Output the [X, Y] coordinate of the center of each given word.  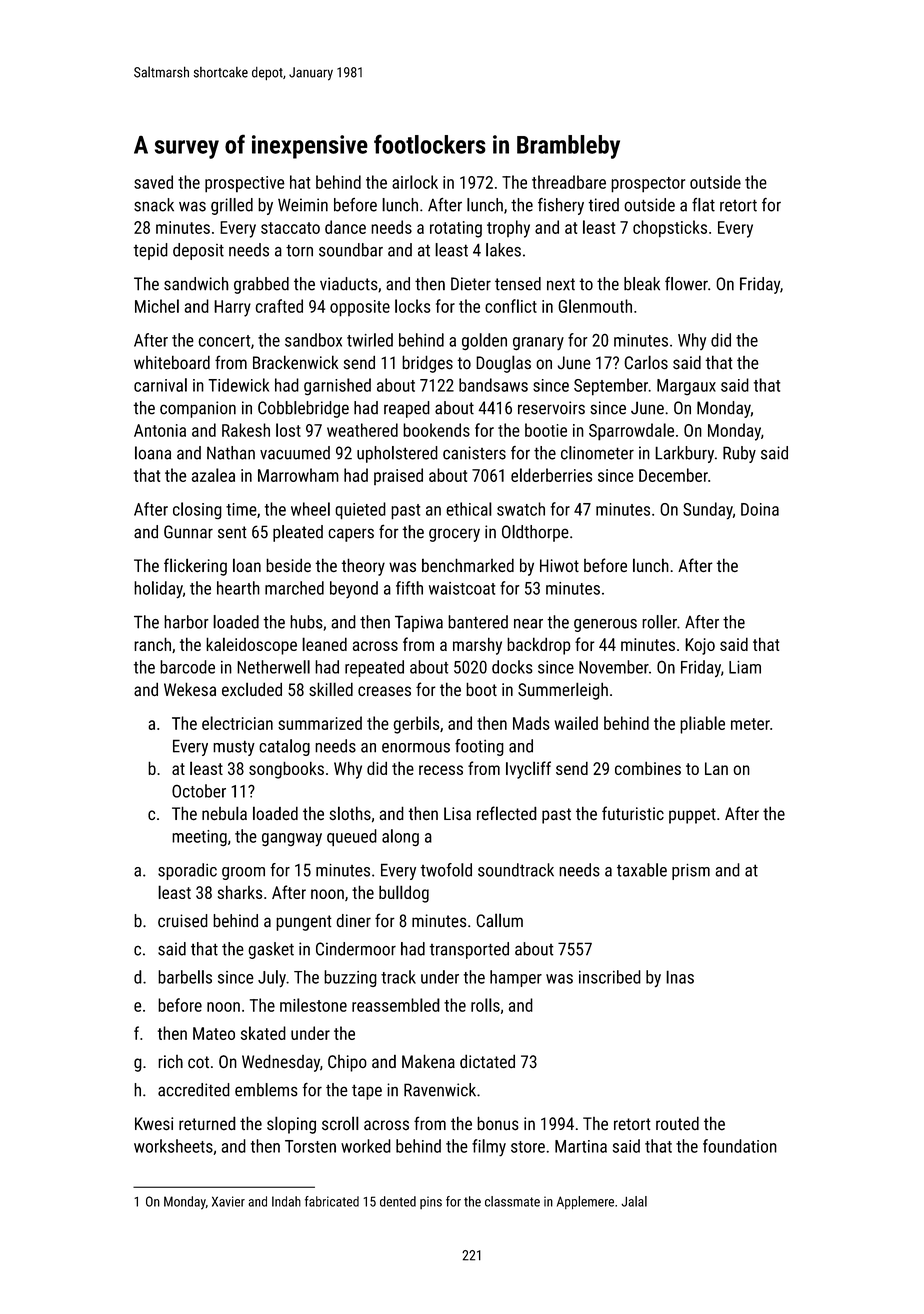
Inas [680, 977]
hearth [238, 588]
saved [153, 182]
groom [243, 873]
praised [398, 476]
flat [703, 205]
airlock [415, 182]
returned [207, 1123]
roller [659, 622]
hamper [516, 978]
